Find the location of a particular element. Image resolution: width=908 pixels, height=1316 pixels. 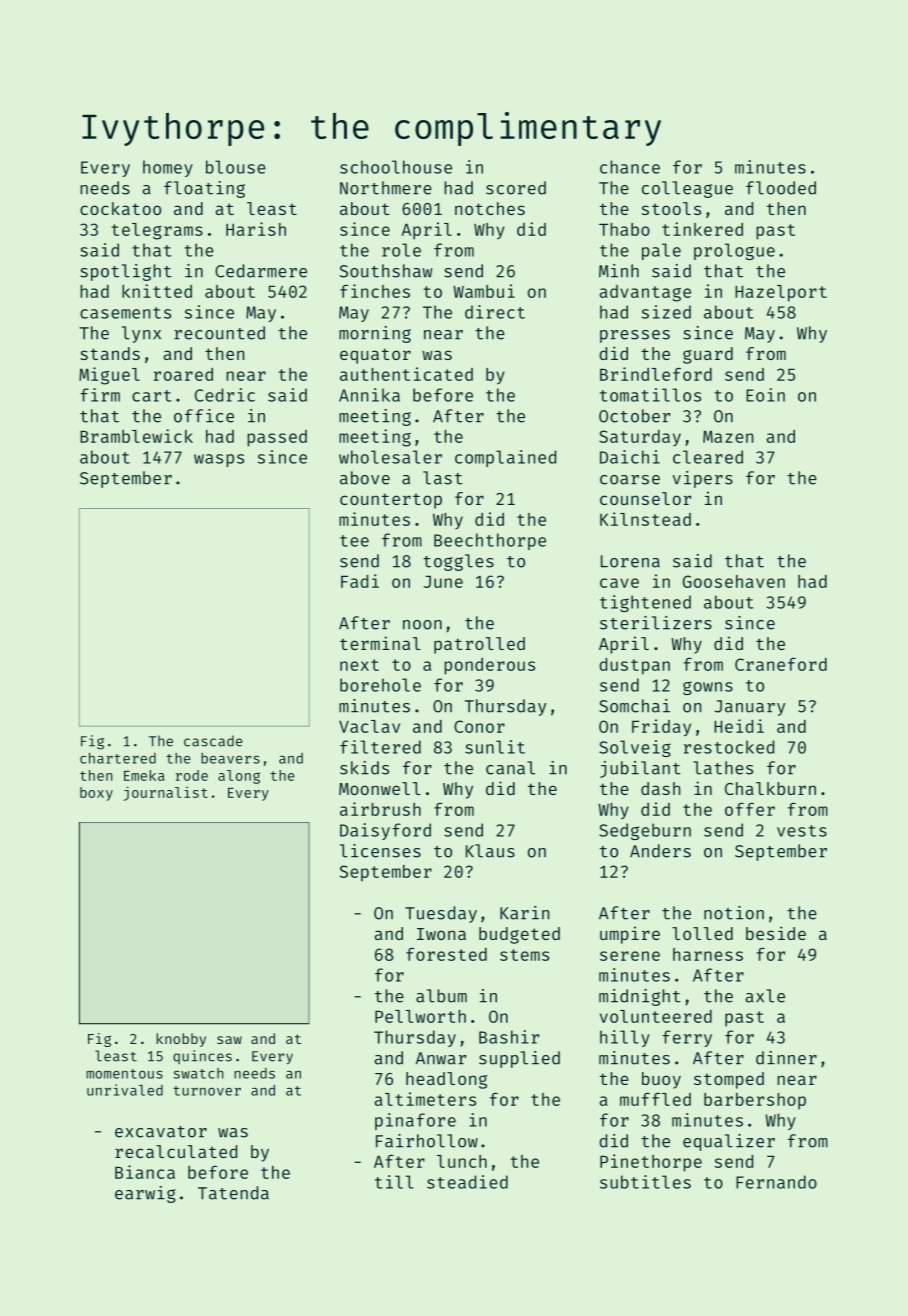

earwig is located at coordinates (145, 1194).
